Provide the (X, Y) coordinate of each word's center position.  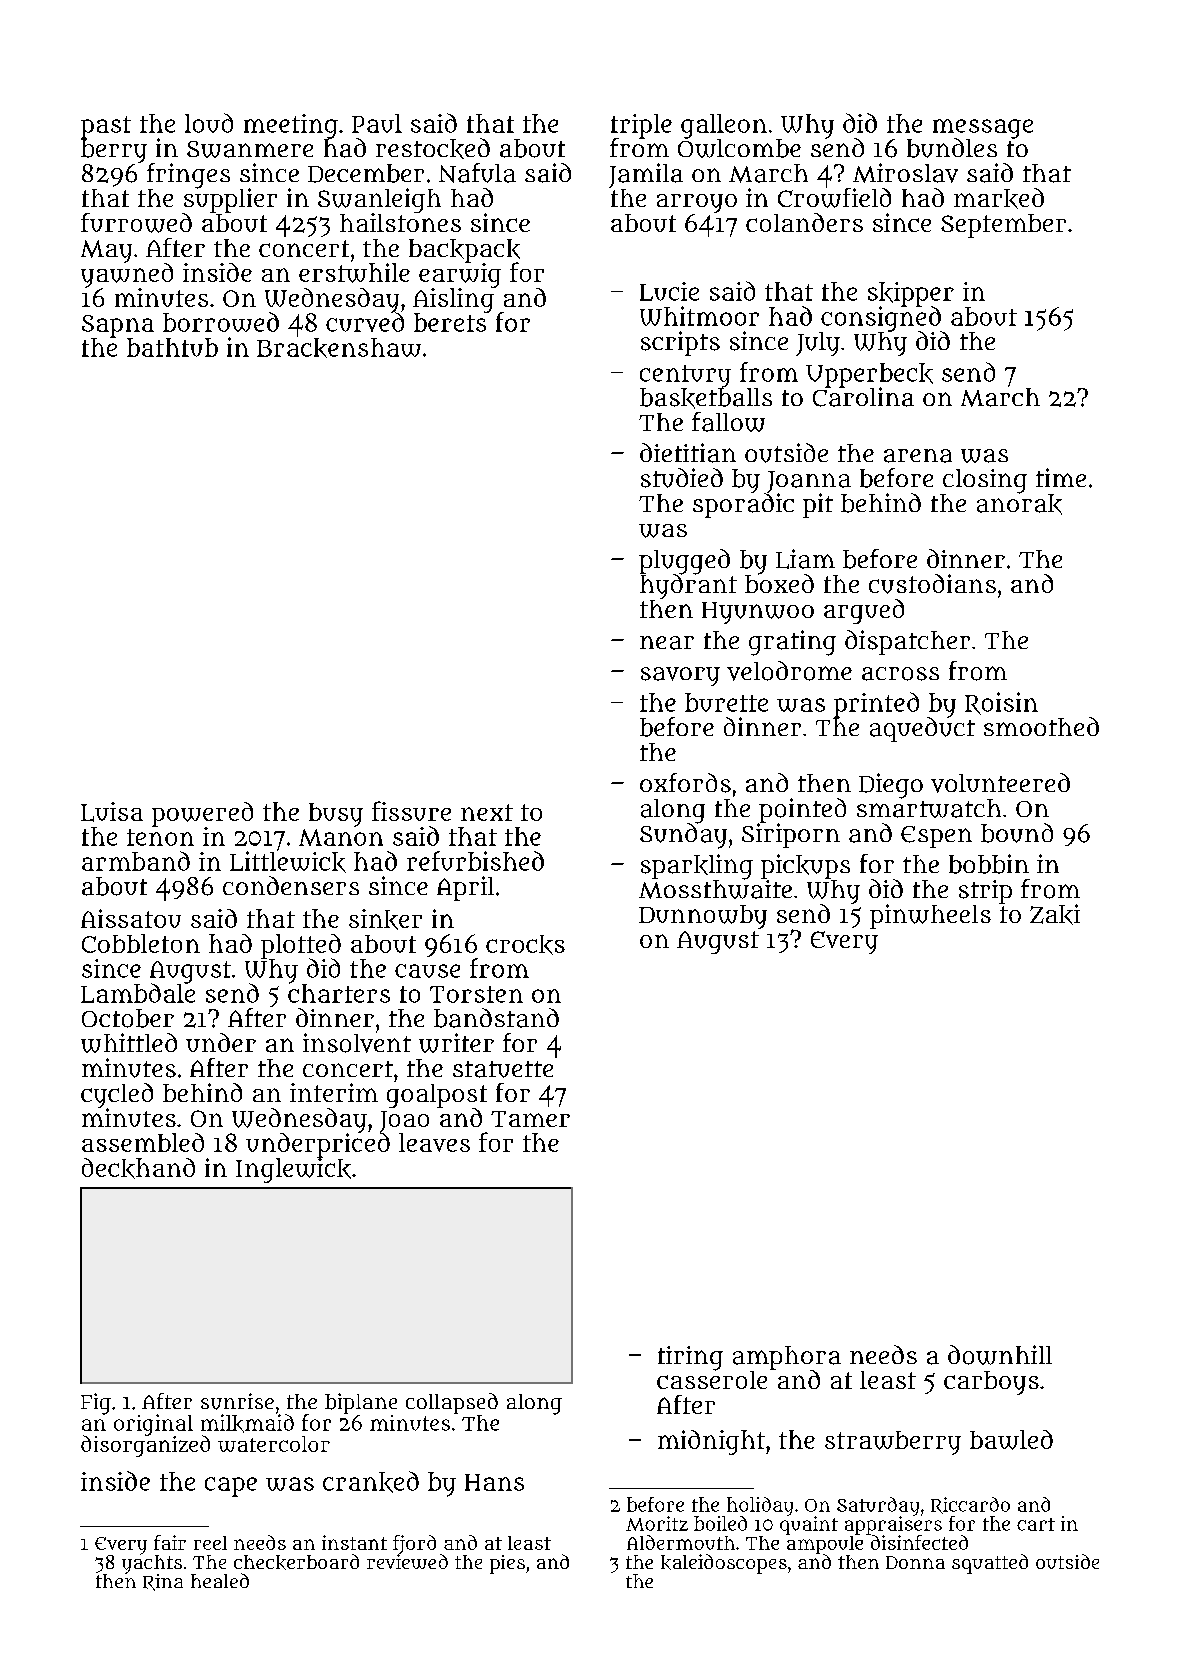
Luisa (112, 812)
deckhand (138, 1168)
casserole (712, 1380)
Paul (377, 123)
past (106, 127)
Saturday (878, 1506)
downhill (1000, 1355)
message (983, 128)
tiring (690, 1358)
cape (231, 1487)
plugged (684, 561)
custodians (932, 584)
